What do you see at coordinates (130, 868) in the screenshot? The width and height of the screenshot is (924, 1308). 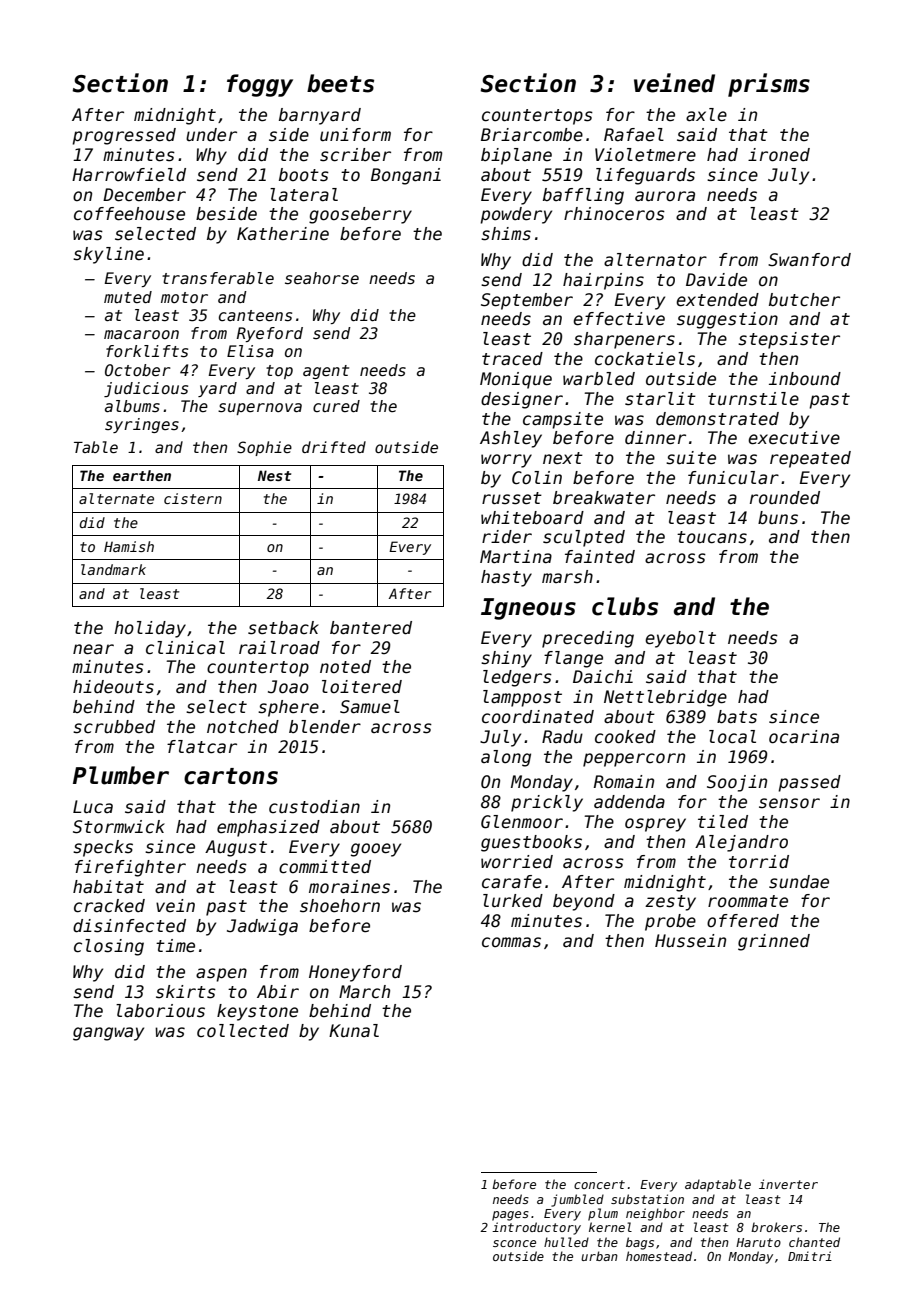 I see `firefighter` at bounding box center [130, 868].
